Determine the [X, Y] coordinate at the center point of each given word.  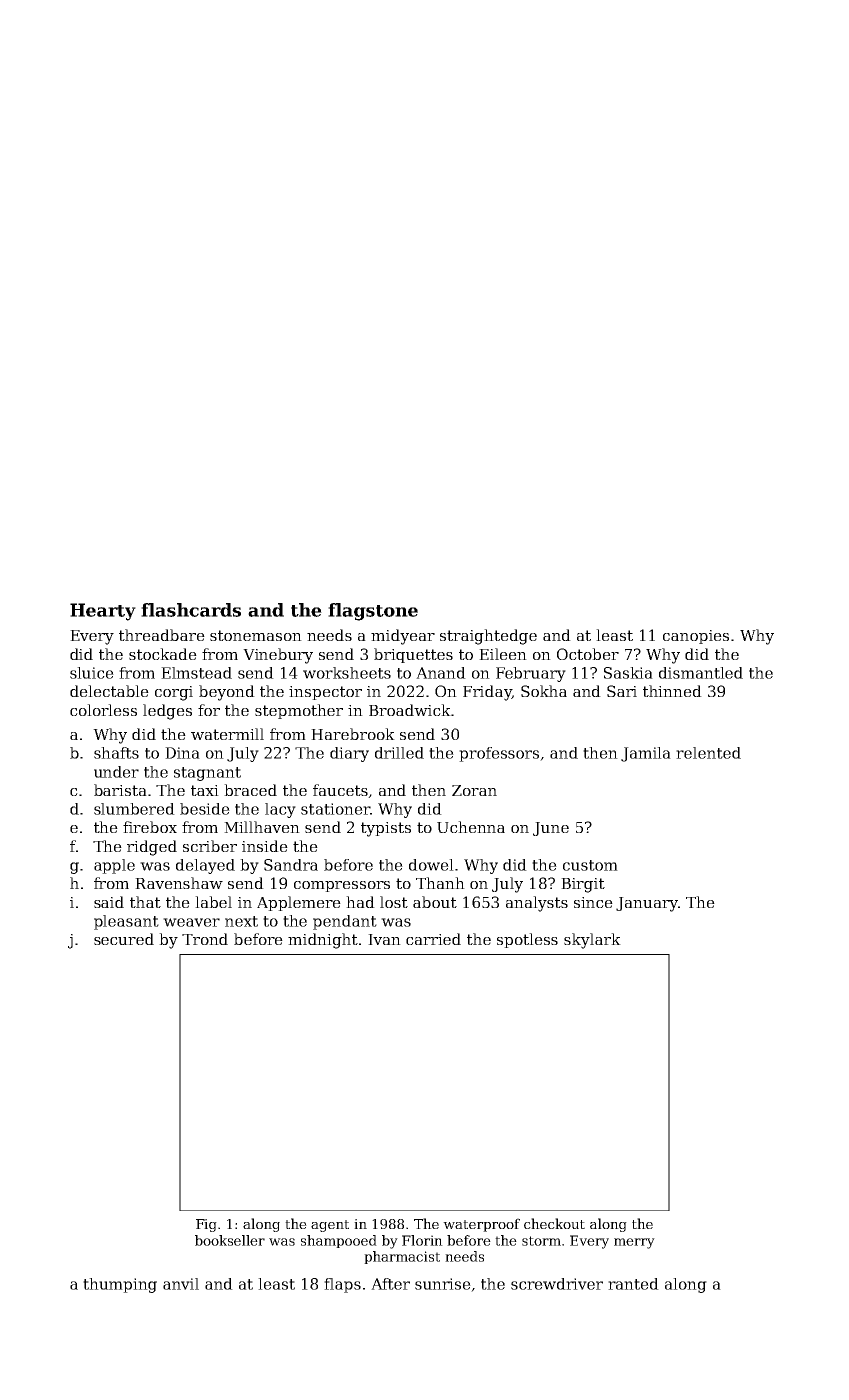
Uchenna [471, 827]
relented [708, 753]
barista [120, 790]
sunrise [443, 1284]
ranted [633, 1284]
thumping [120, 1285]
